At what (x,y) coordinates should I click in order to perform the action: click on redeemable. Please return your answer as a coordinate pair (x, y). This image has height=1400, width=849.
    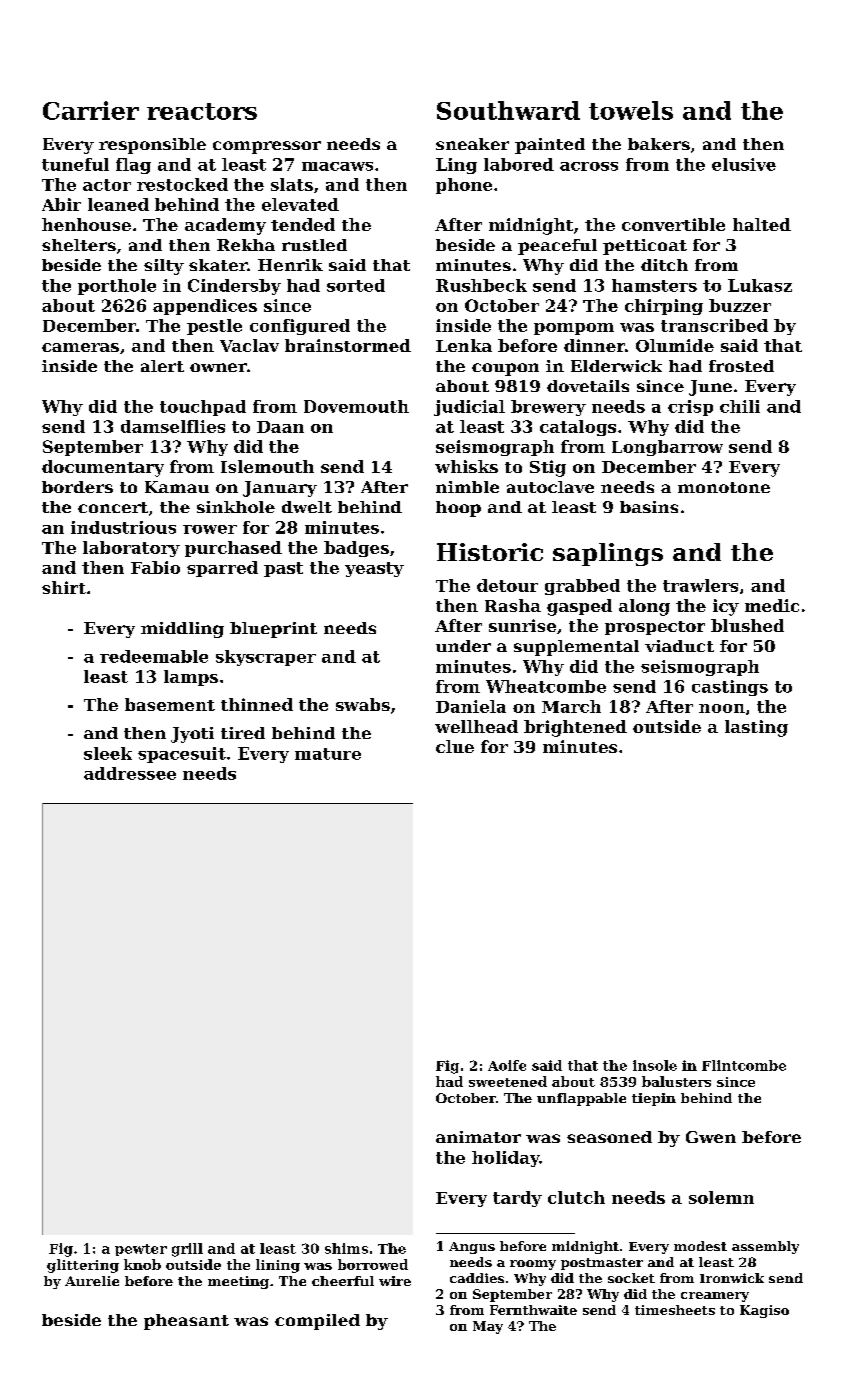
    Looking at the image, I should click on (154, 656).
